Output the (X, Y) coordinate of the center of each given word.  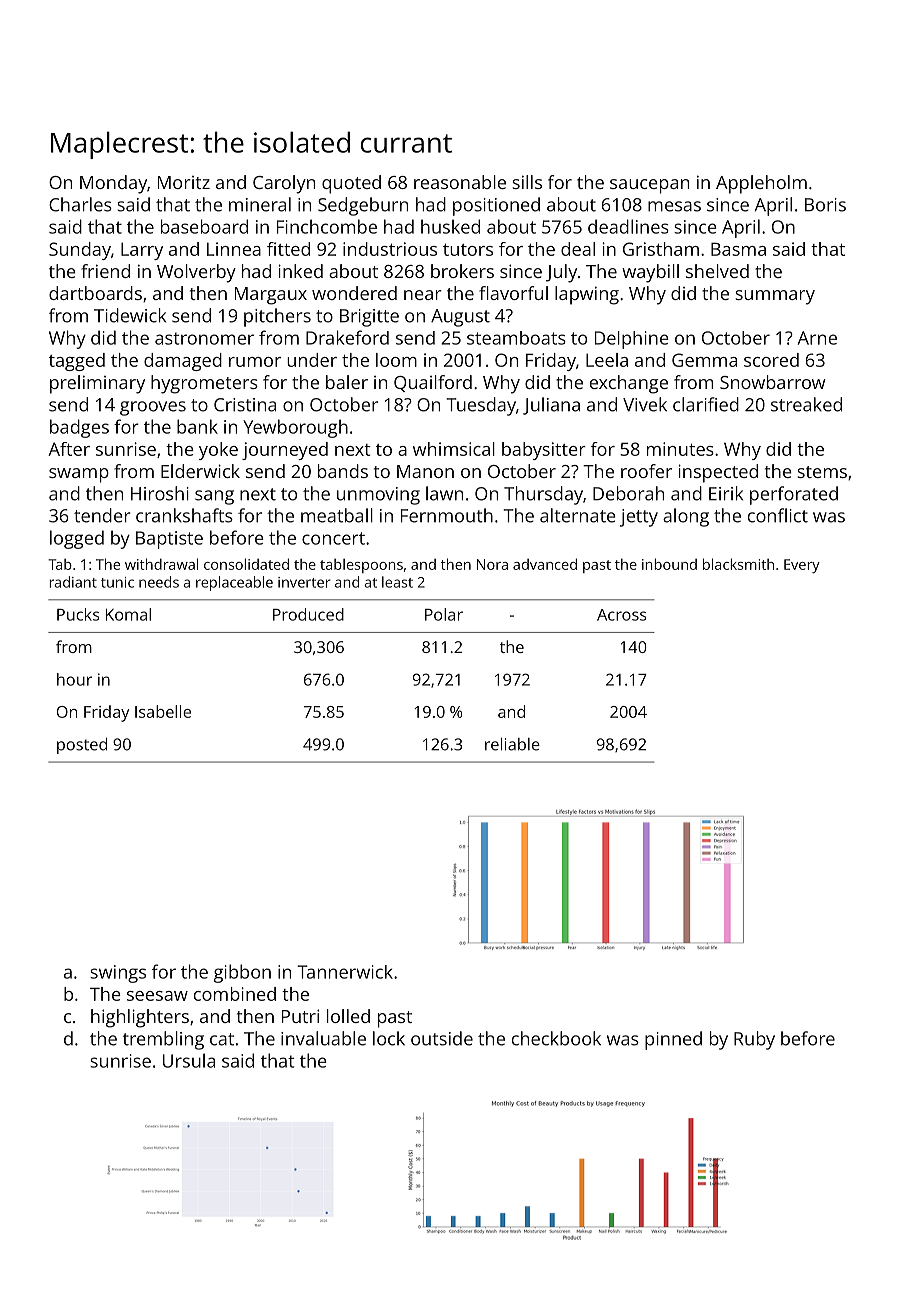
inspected (718, 473)
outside (442, 1038)
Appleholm (761, 184)
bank (197, 426)
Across (621, 615)
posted (82, 746)
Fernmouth (447, 515)
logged (77, 539)
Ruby (754, 1040)
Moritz (184, 182)
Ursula (189, 1060)
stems (822, 472)
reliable (512, 744)
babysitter (544, 451)
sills (527, 182)
